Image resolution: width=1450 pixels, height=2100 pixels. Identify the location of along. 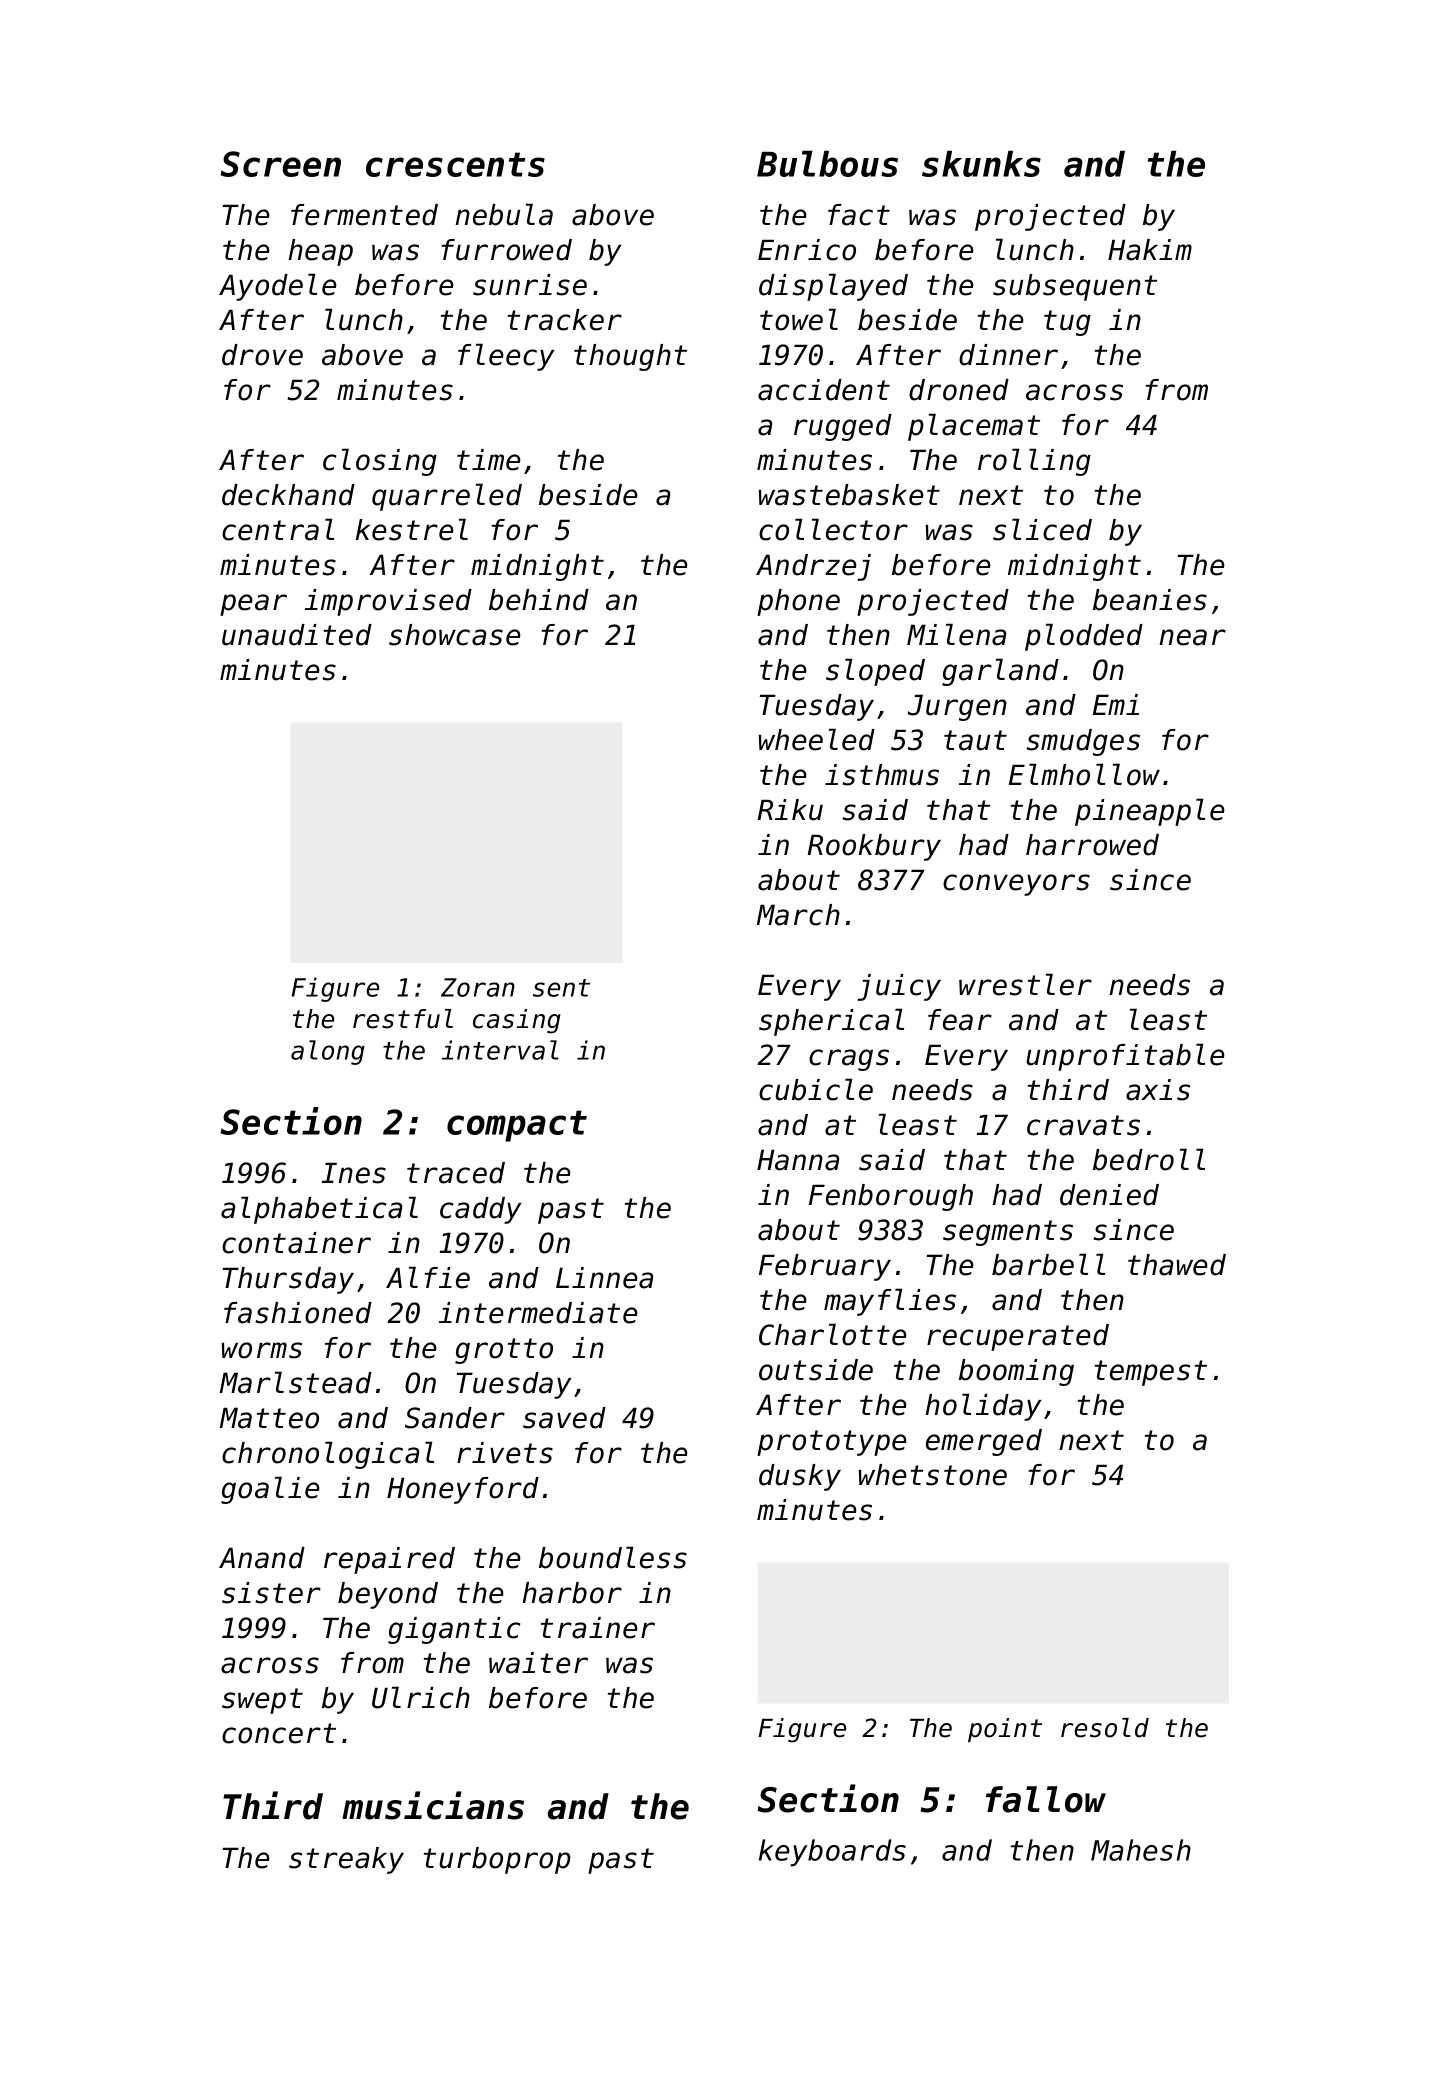
(328, 1052).
